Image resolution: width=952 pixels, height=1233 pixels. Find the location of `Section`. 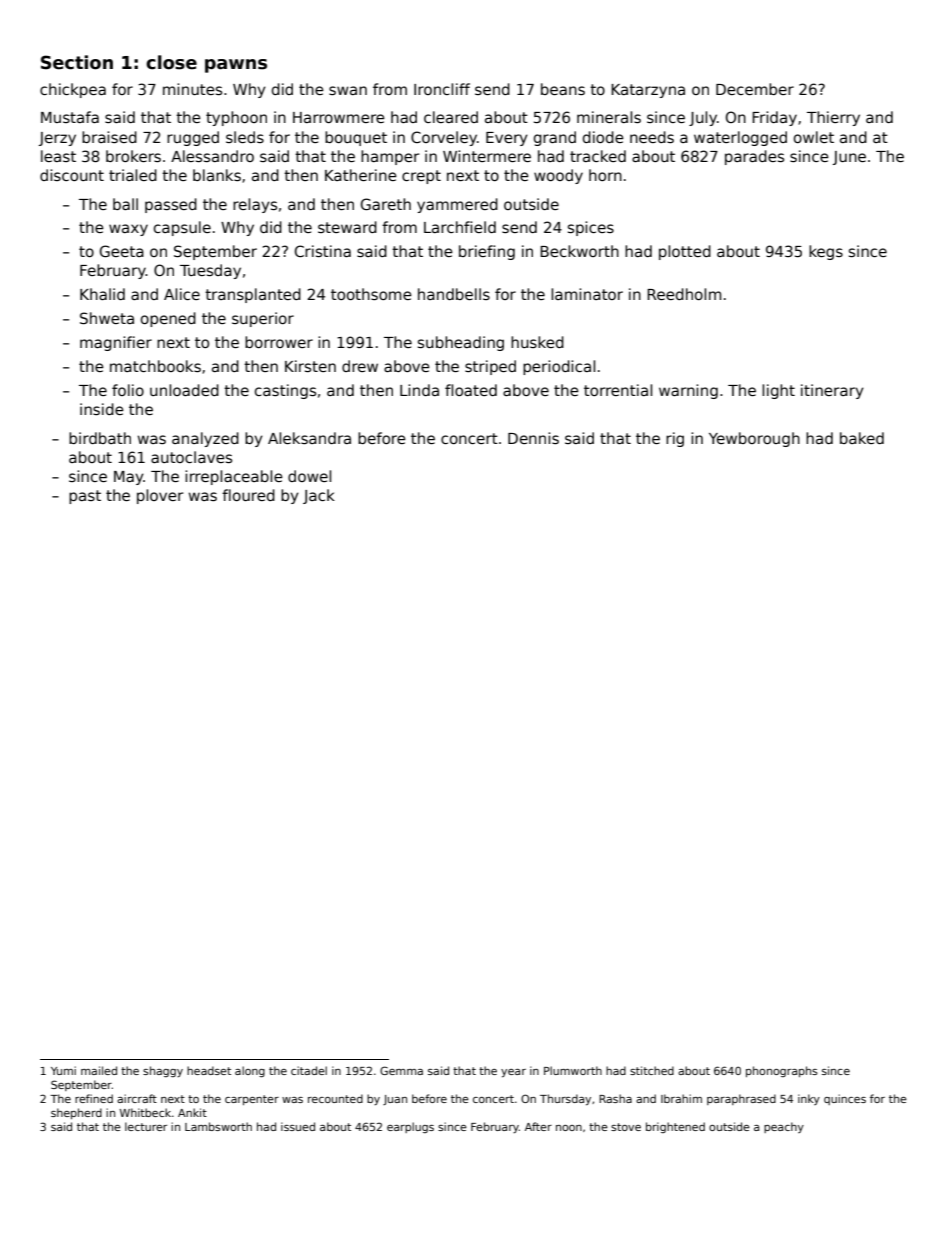

Section is located at coordinates (77, 62).
